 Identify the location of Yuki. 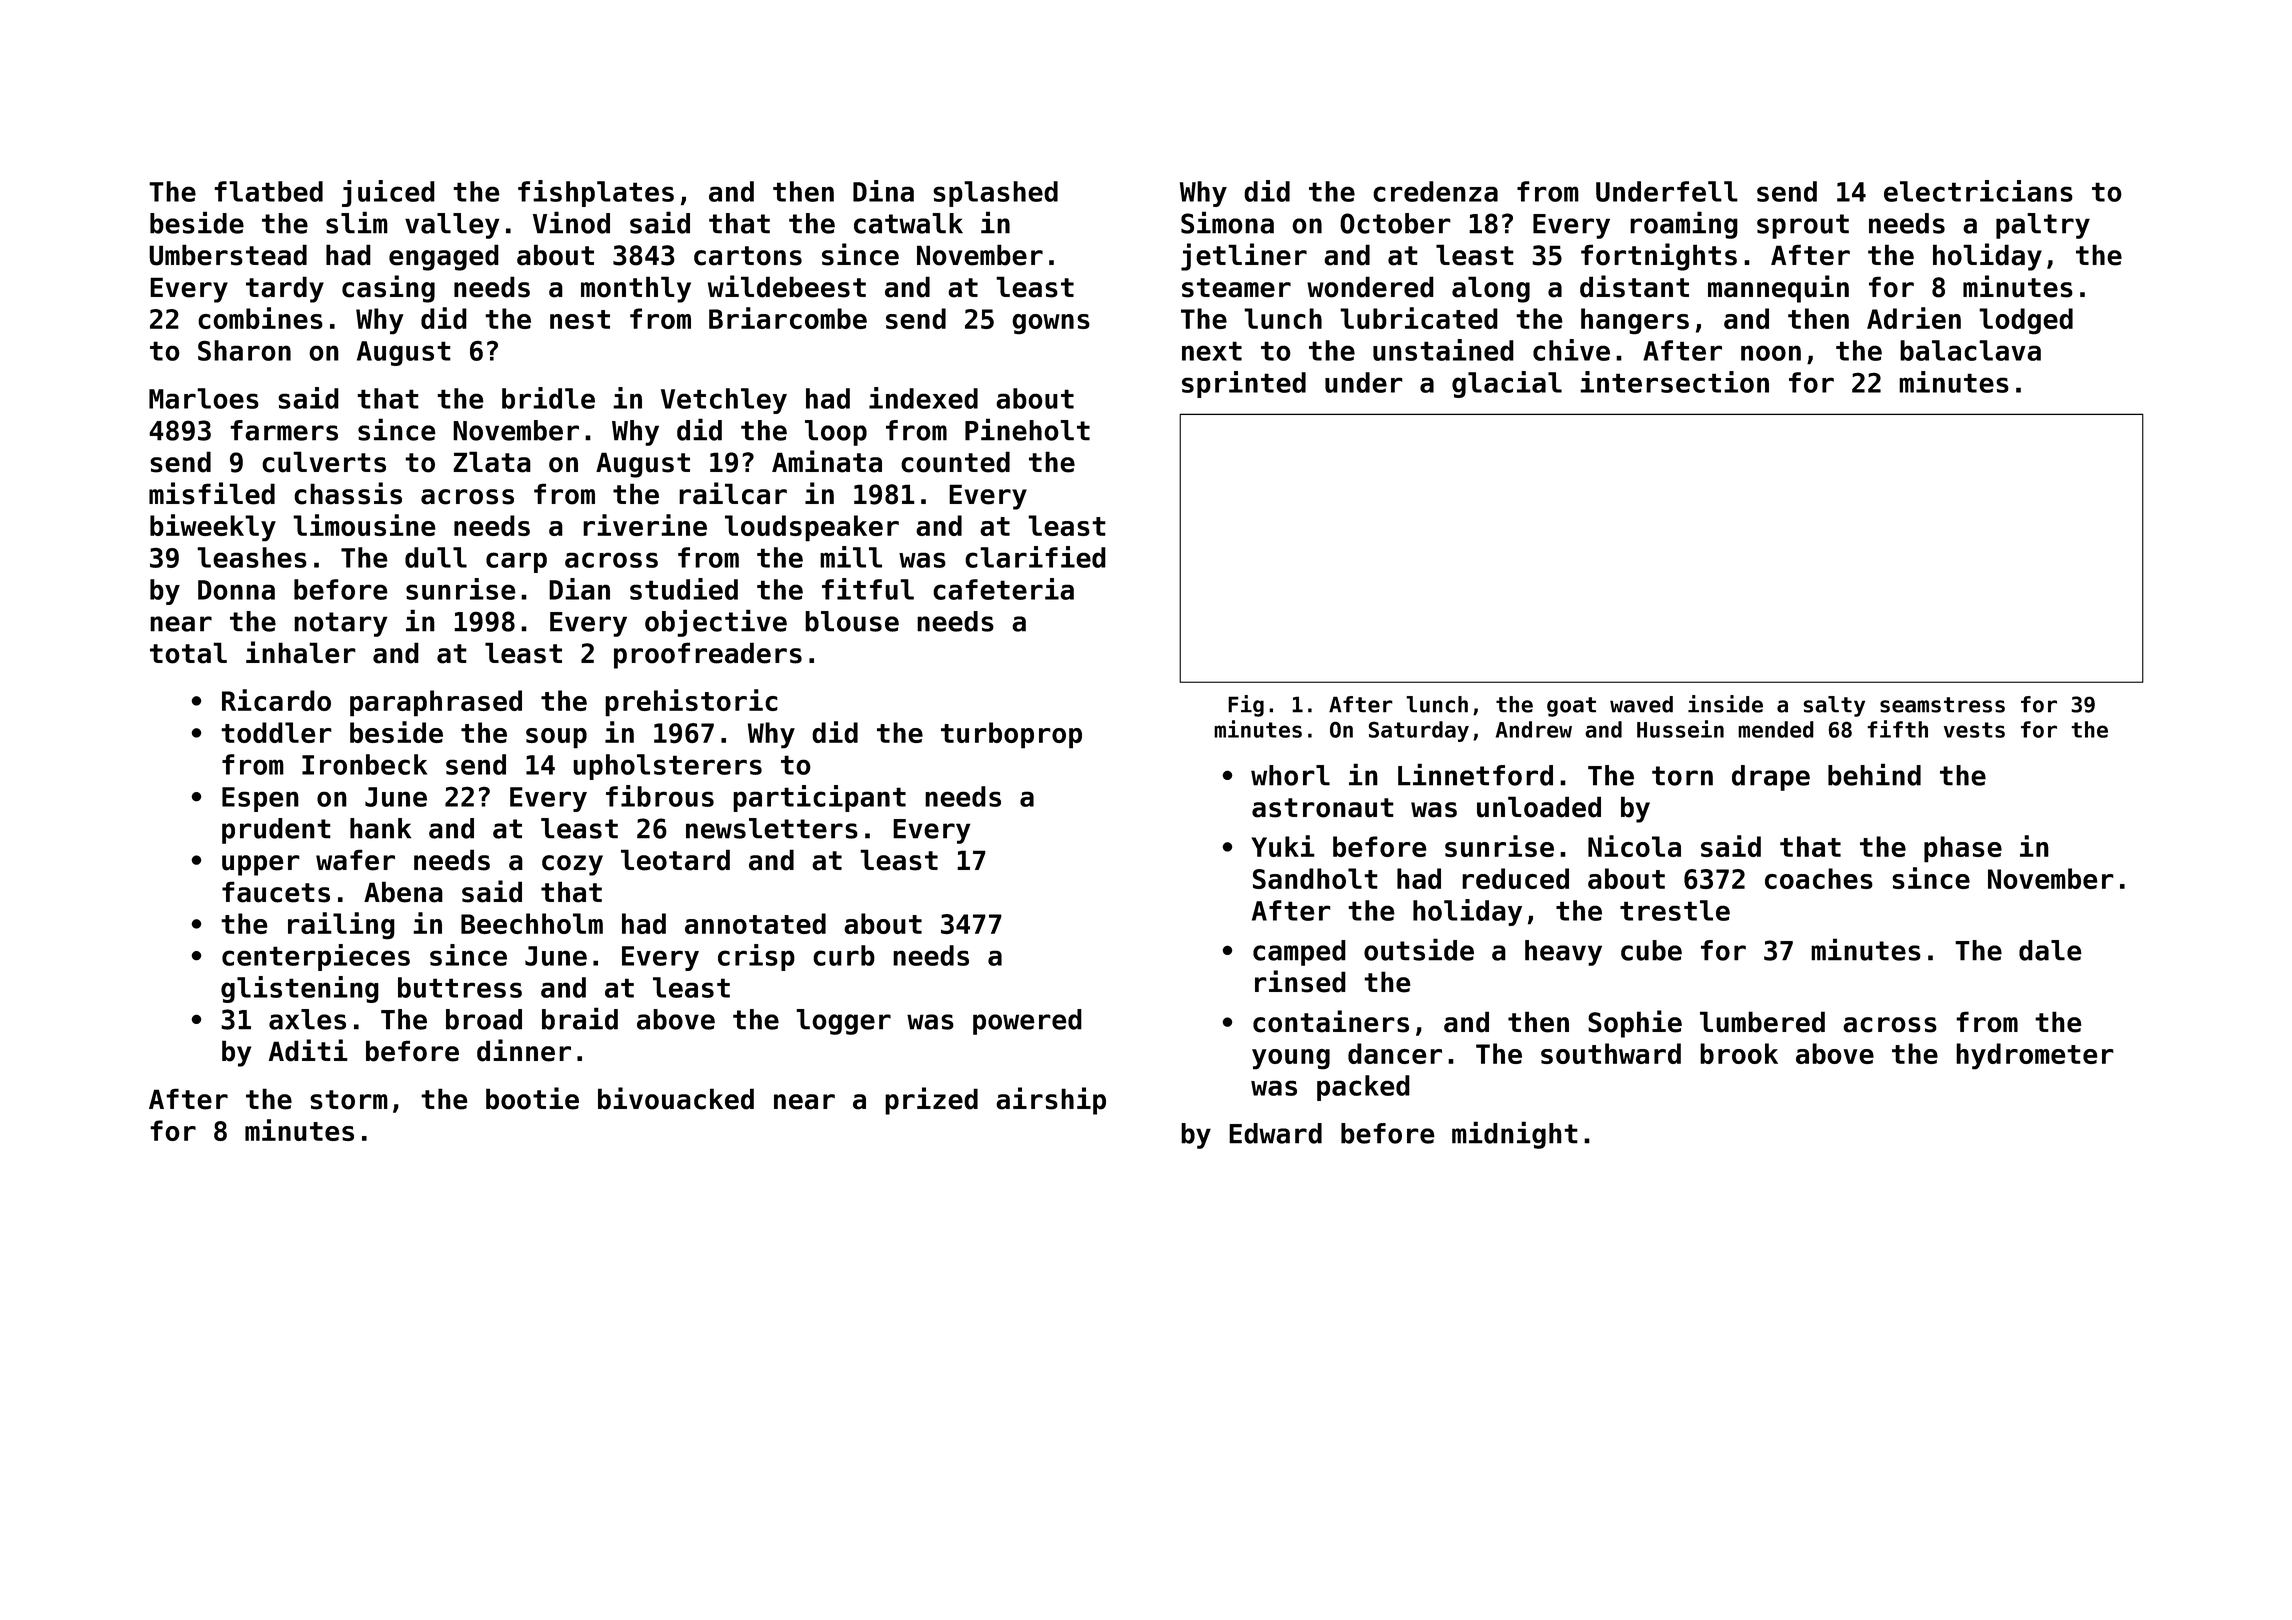
(1283, 846).
